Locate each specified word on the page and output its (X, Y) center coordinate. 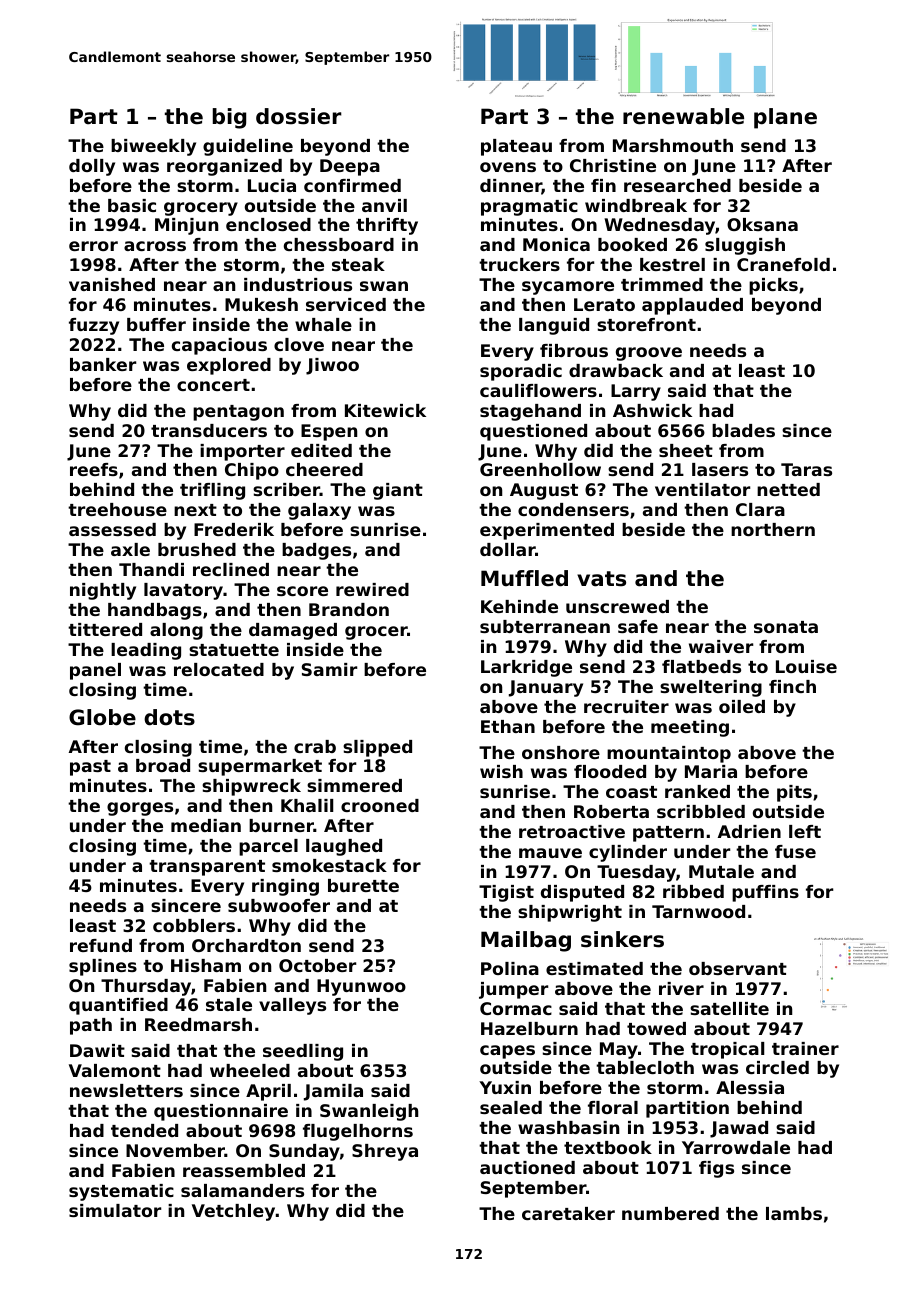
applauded (692, 306)
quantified (118, 1006)
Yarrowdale (736, 1147)
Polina (510, 968)
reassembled (244, 1170)
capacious (219, 346)
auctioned (527, 1167)
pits (794, 793)
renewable (683, 116)
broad (163, 765)
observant (738, 968)
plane (785, 118)
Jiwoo (332, 366)
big (229, 118)
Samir (329, 669)
